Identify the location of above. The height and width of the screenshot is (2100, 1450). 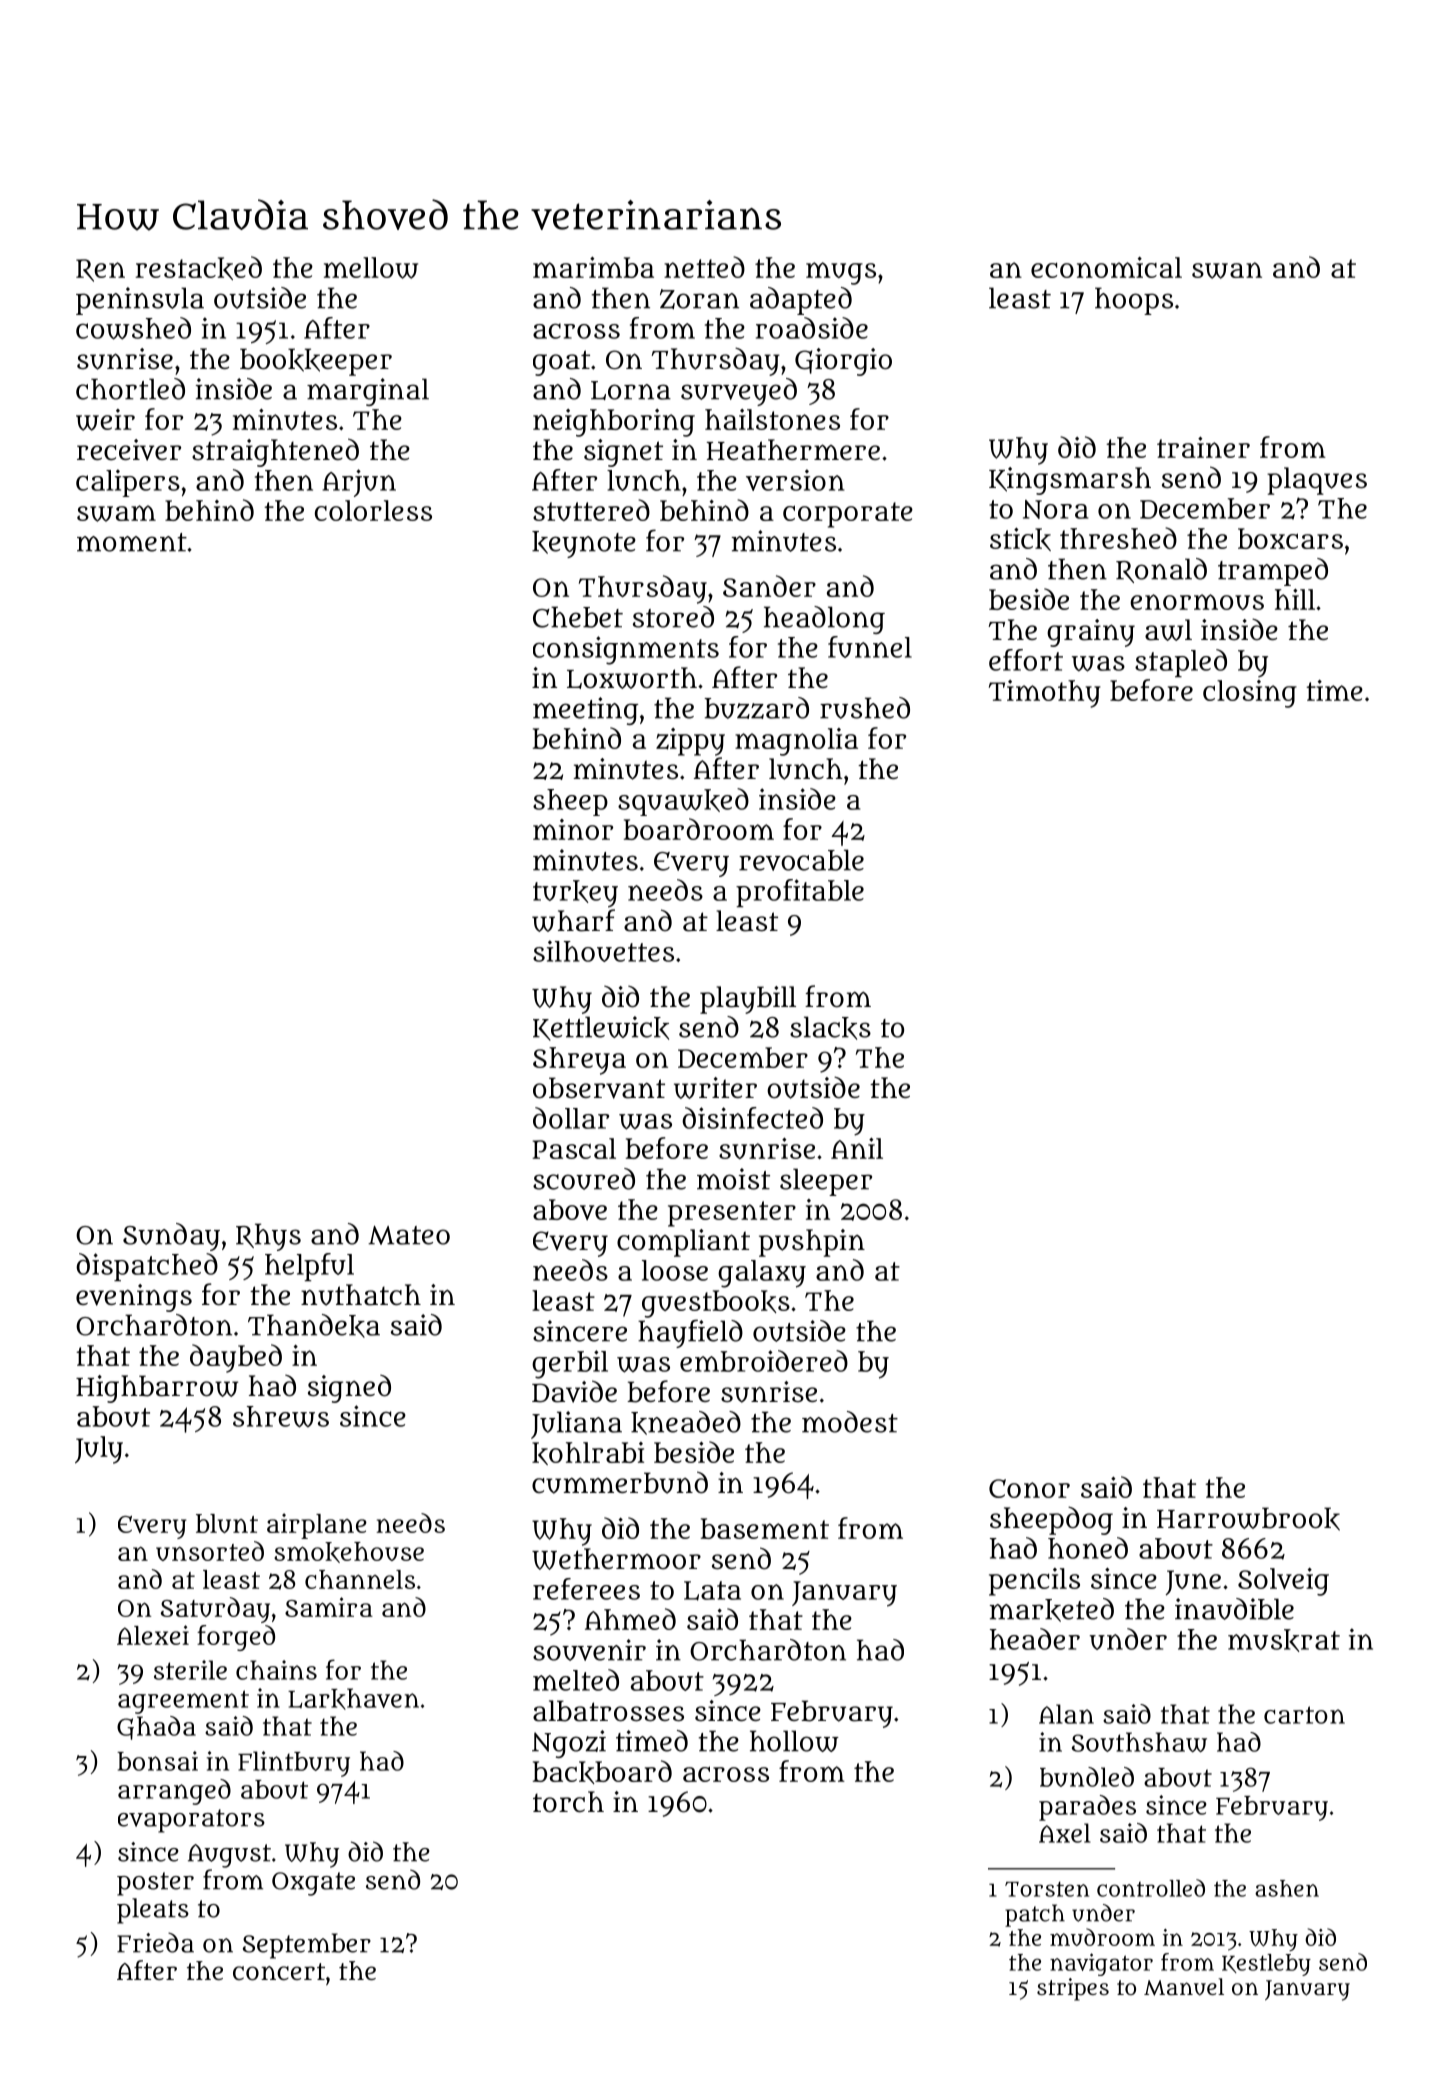
(570, 1209).
